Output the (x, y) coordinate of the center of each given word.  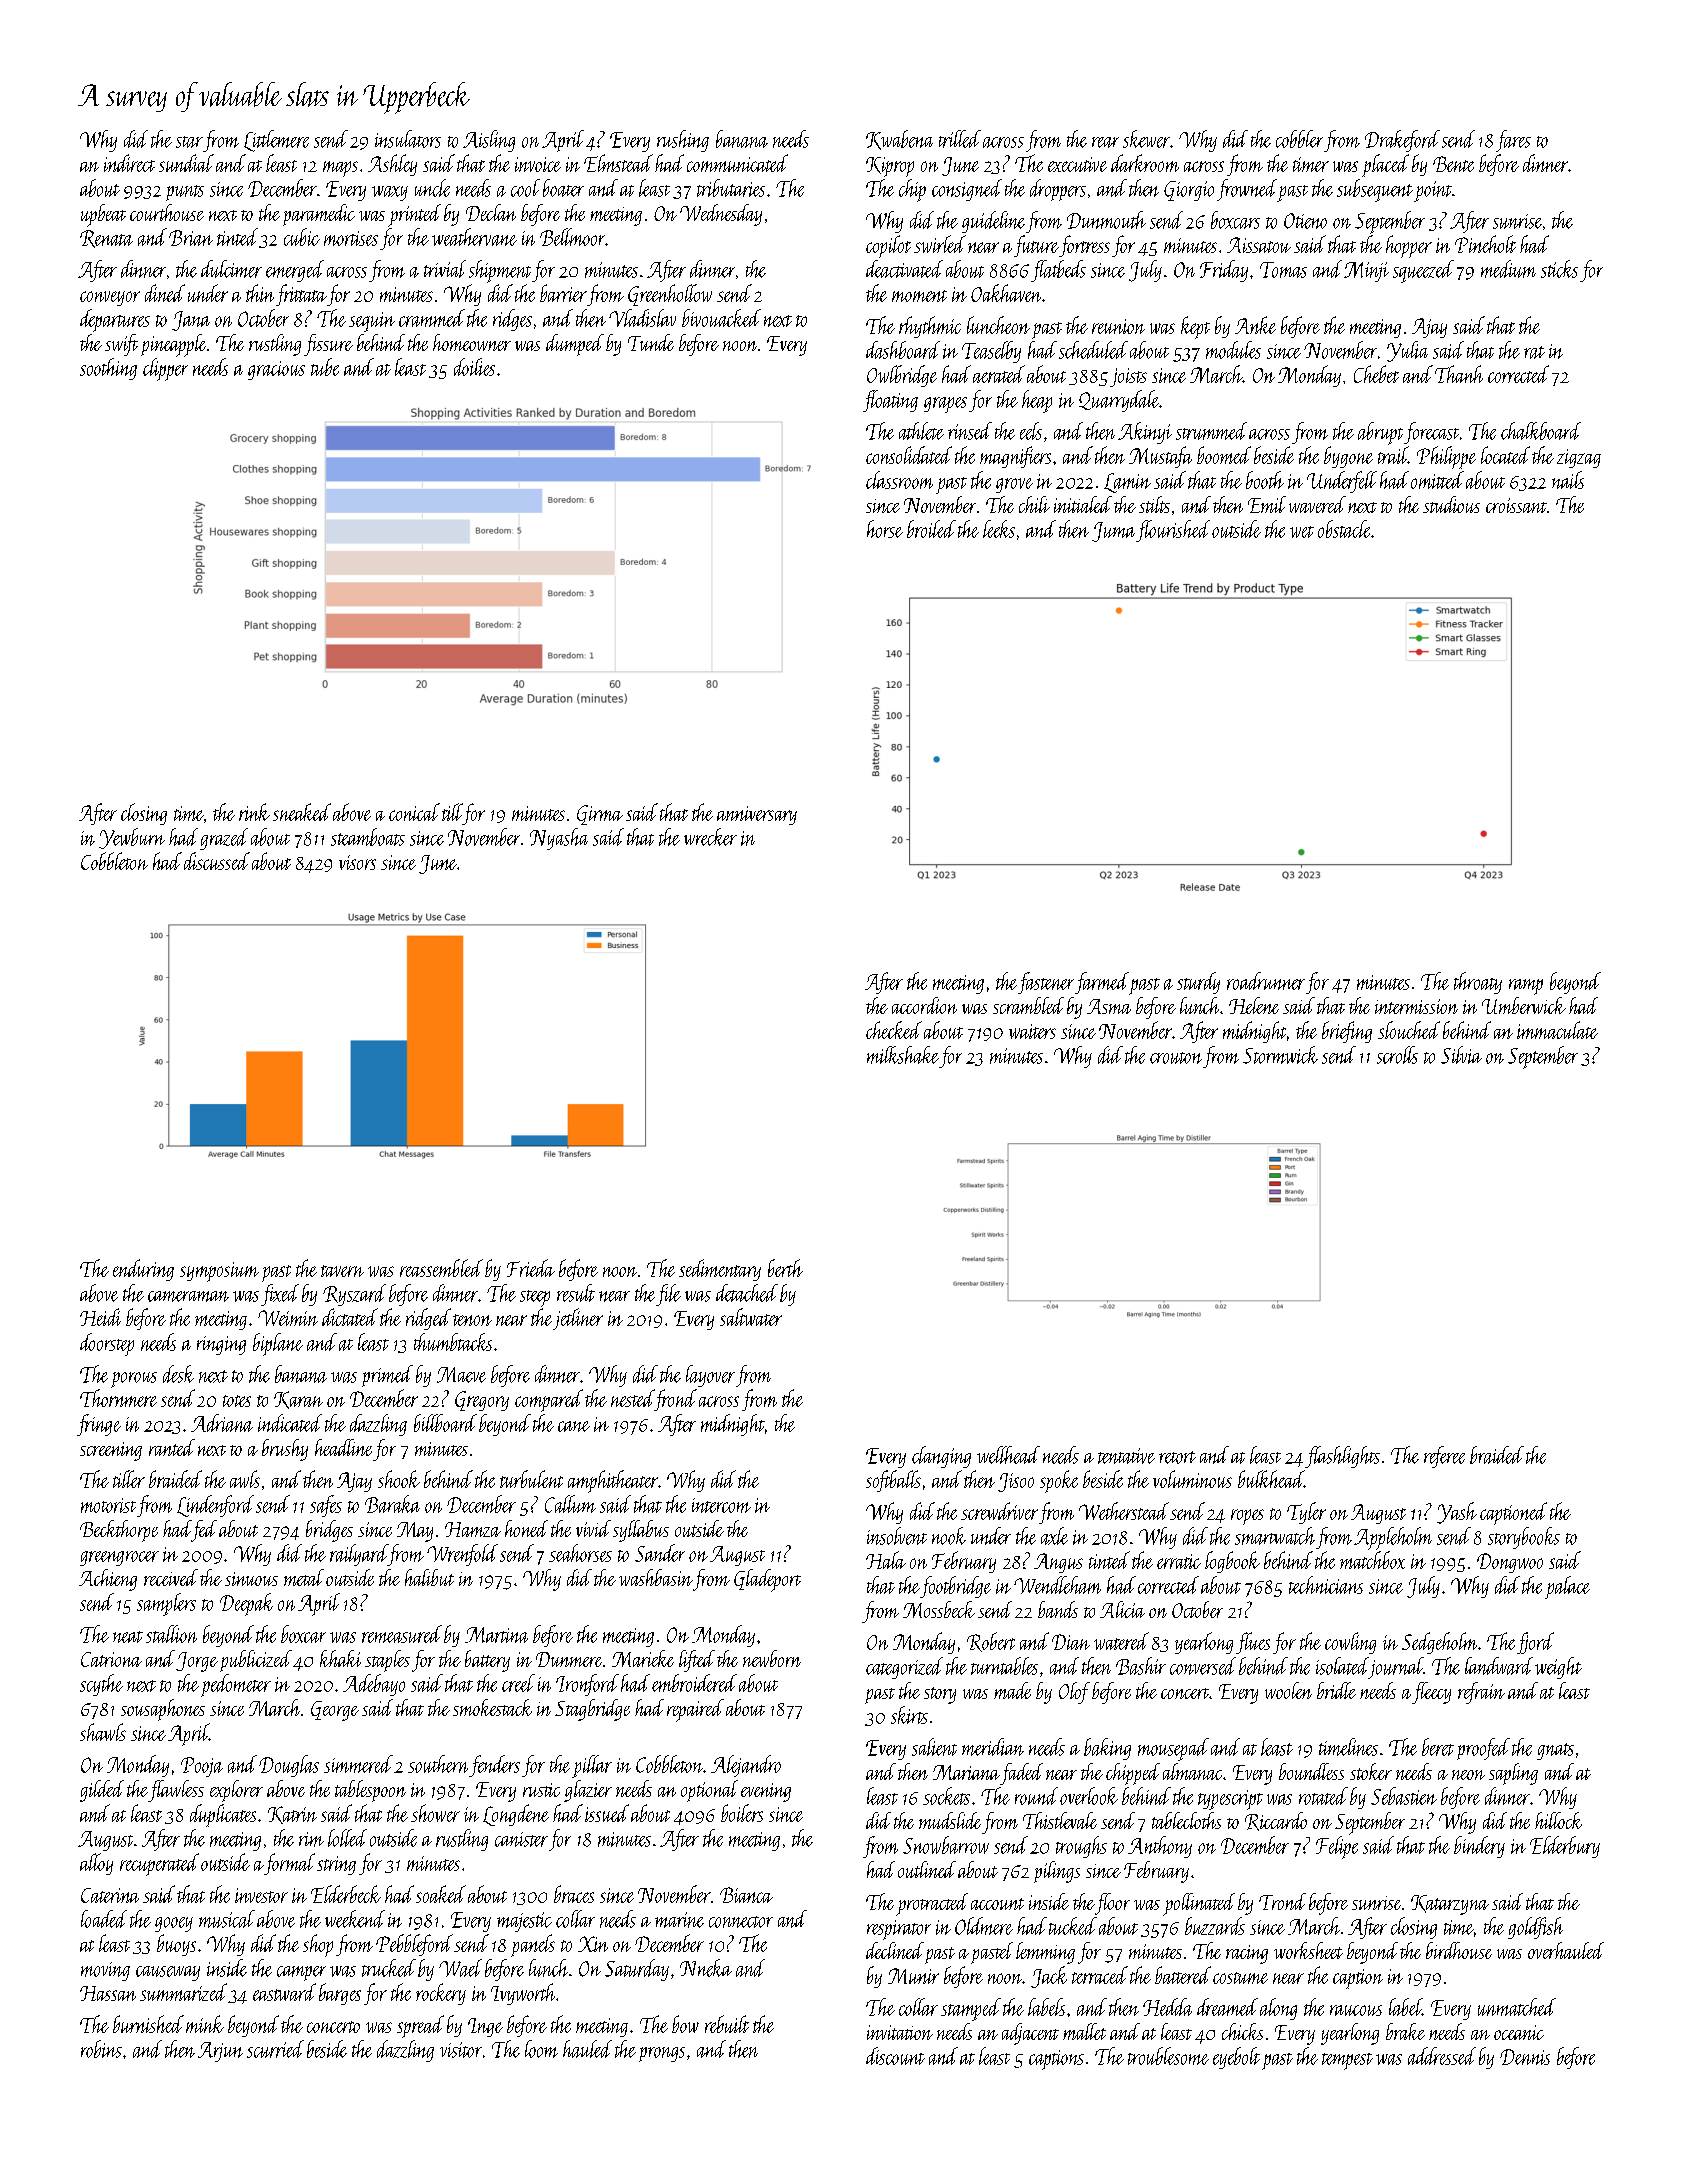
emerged (295, 271)
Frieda (531, 1268)
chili (1034, 504)
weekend (355, 1919)
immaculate (1557, 1030)
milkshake (903, 1055)
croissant (1516, 505)
